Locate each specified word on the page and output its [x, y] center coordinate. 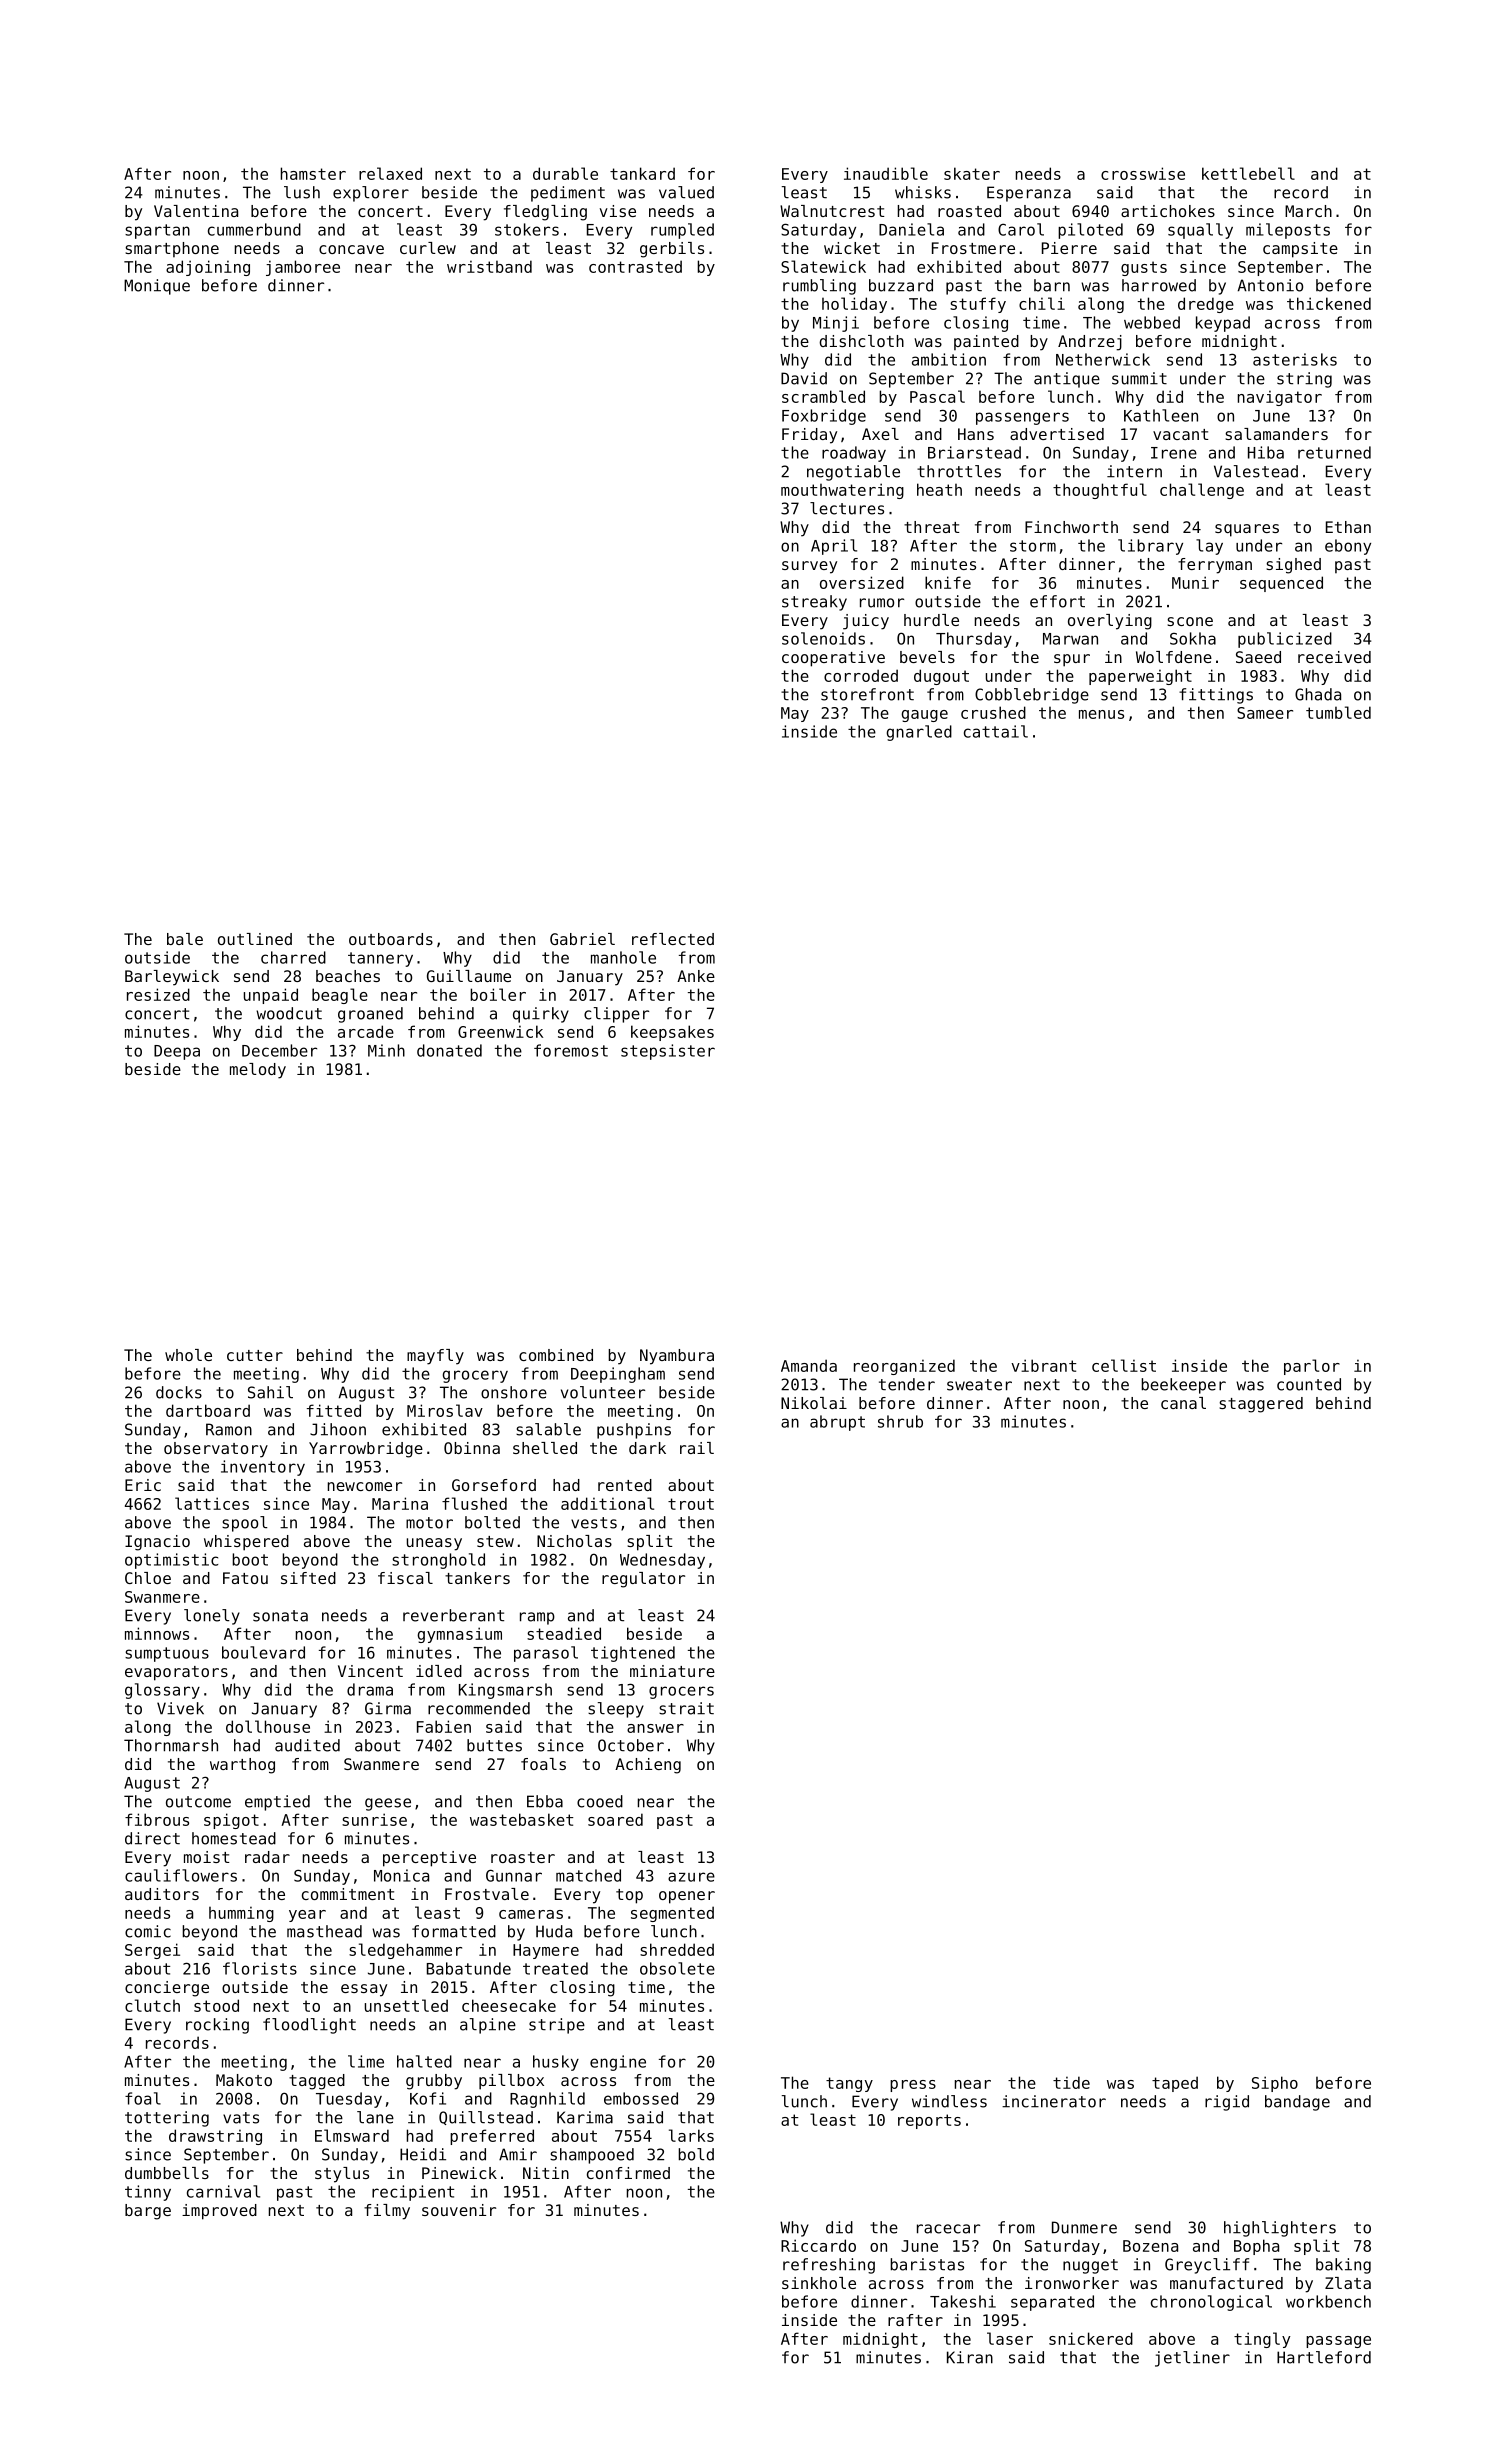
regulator [643, 1580]
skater [972, 173]
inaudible [886, 173]
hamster [313, 173]
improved [219, 2212]
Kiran [970, 2357]
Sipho [1275, 2084]
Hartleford [1324, 2357]
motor [429, 1523]
